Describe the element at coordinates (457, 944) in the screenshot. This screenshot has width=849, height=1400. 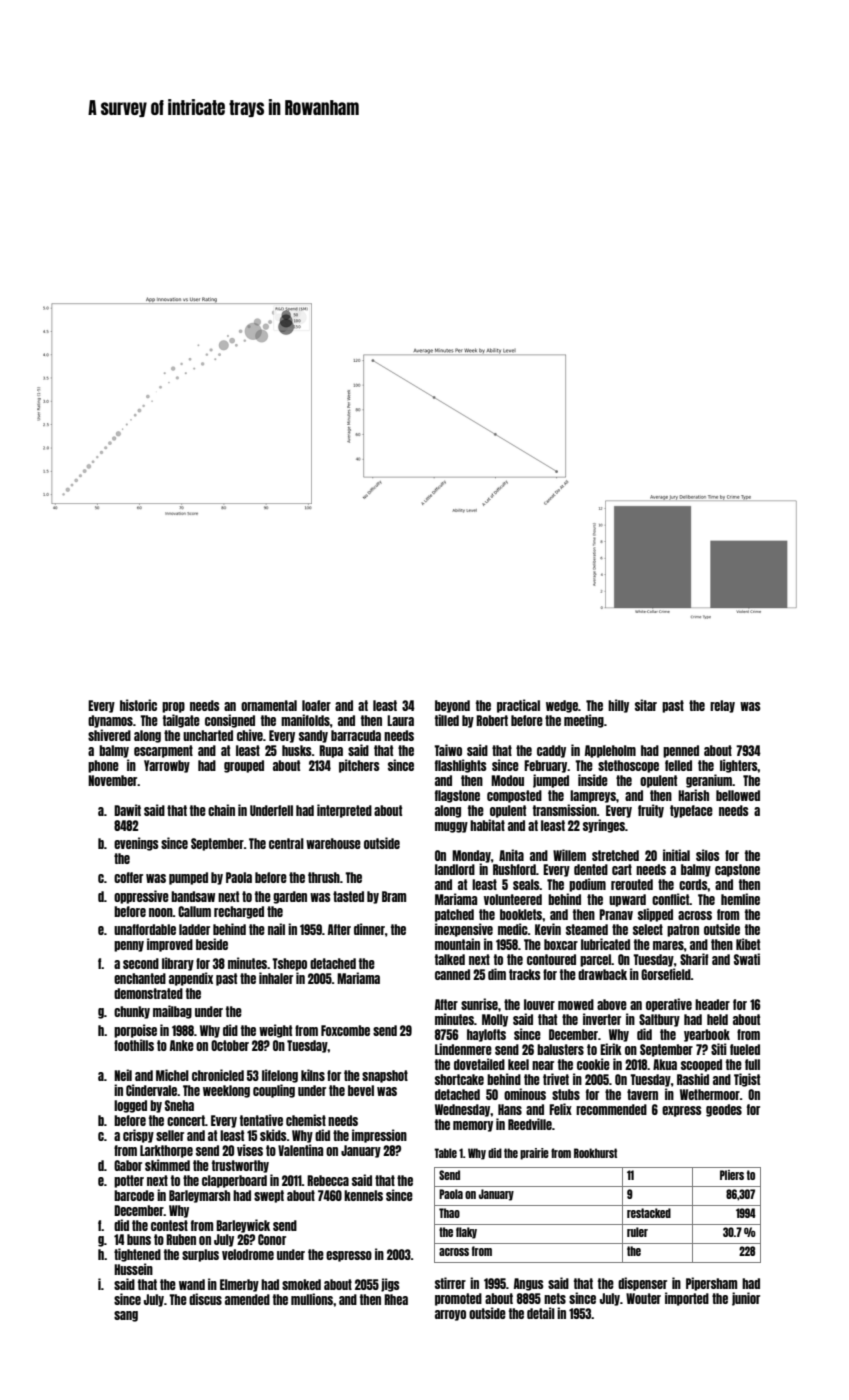
I see `mountain` at that location.
